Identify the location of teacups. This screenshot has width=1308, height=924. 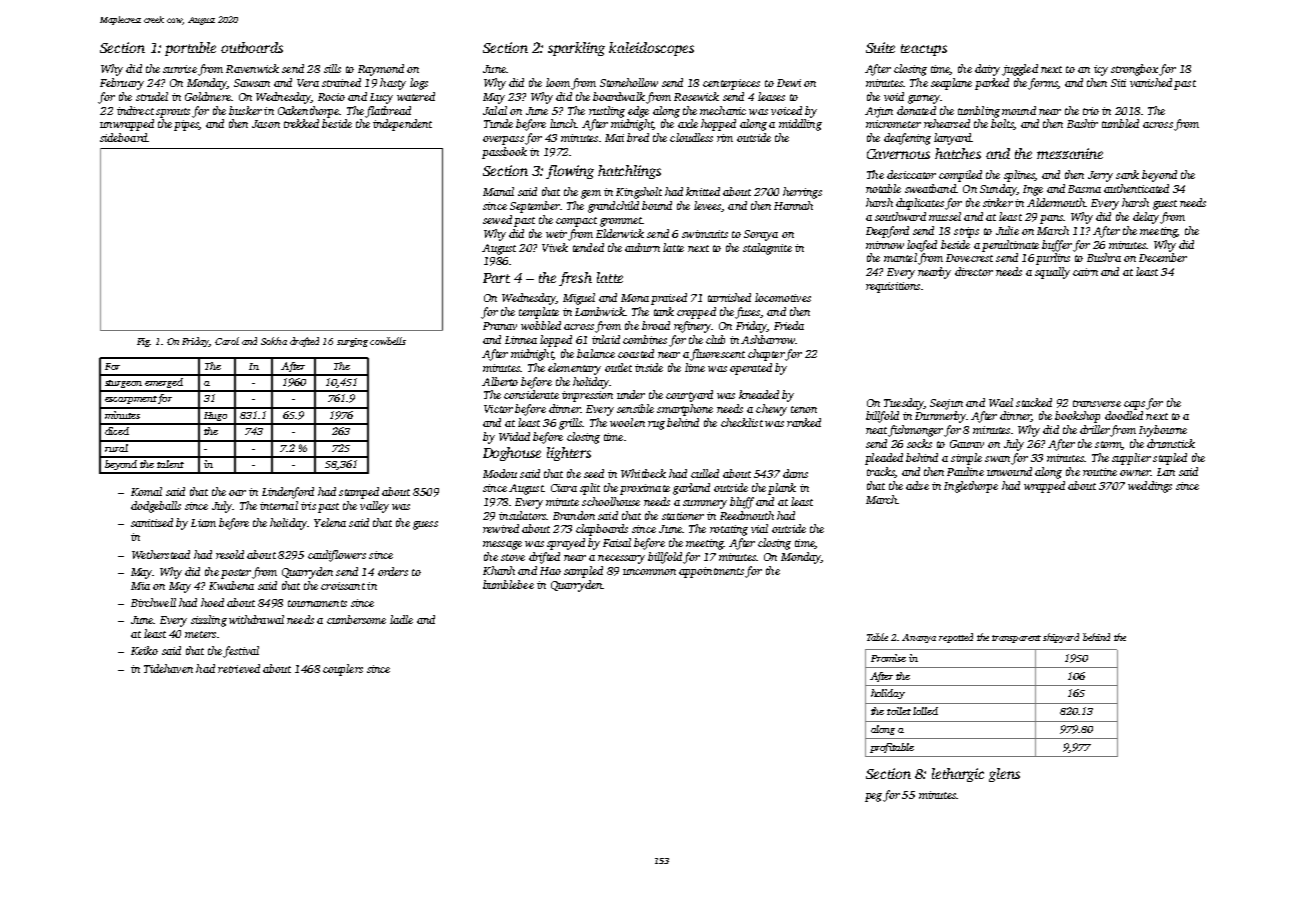
(924, 50).
